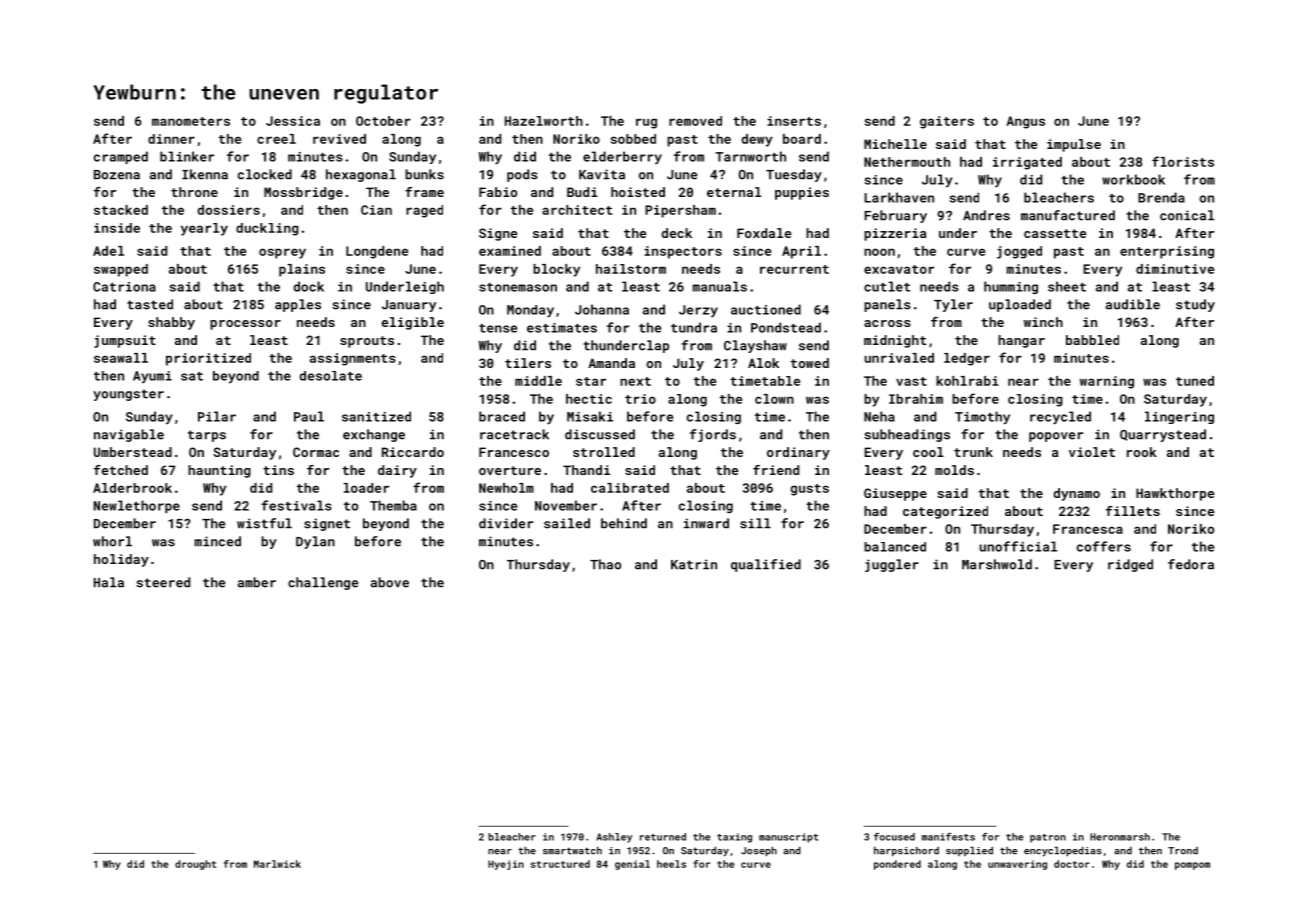 The image size is (1308, 924). I want to click on Angus, so click(1025, 122).
